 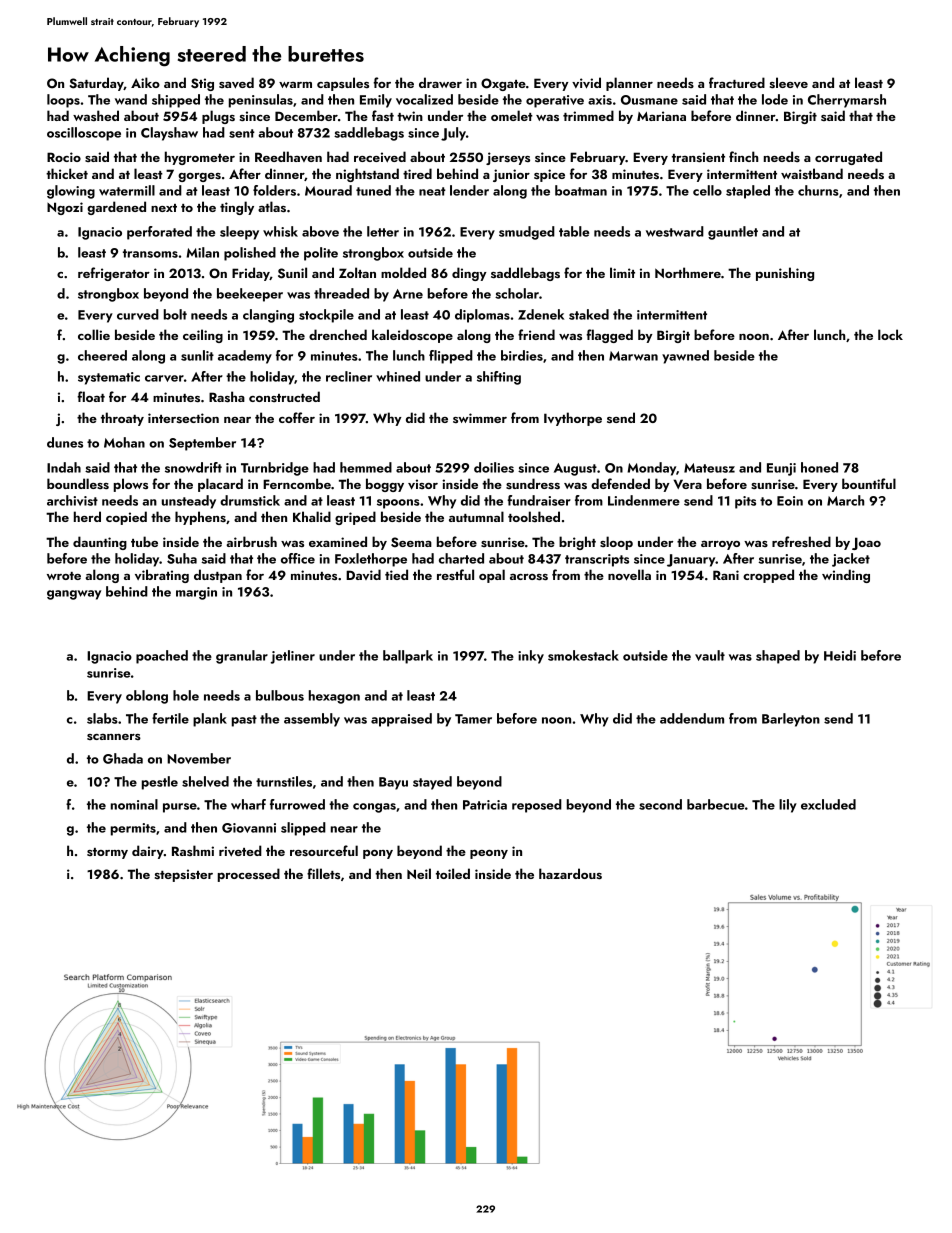 What do you see at coordinates (162, 657) in the page?
I see `poached` at bounding box center [162, 657].
